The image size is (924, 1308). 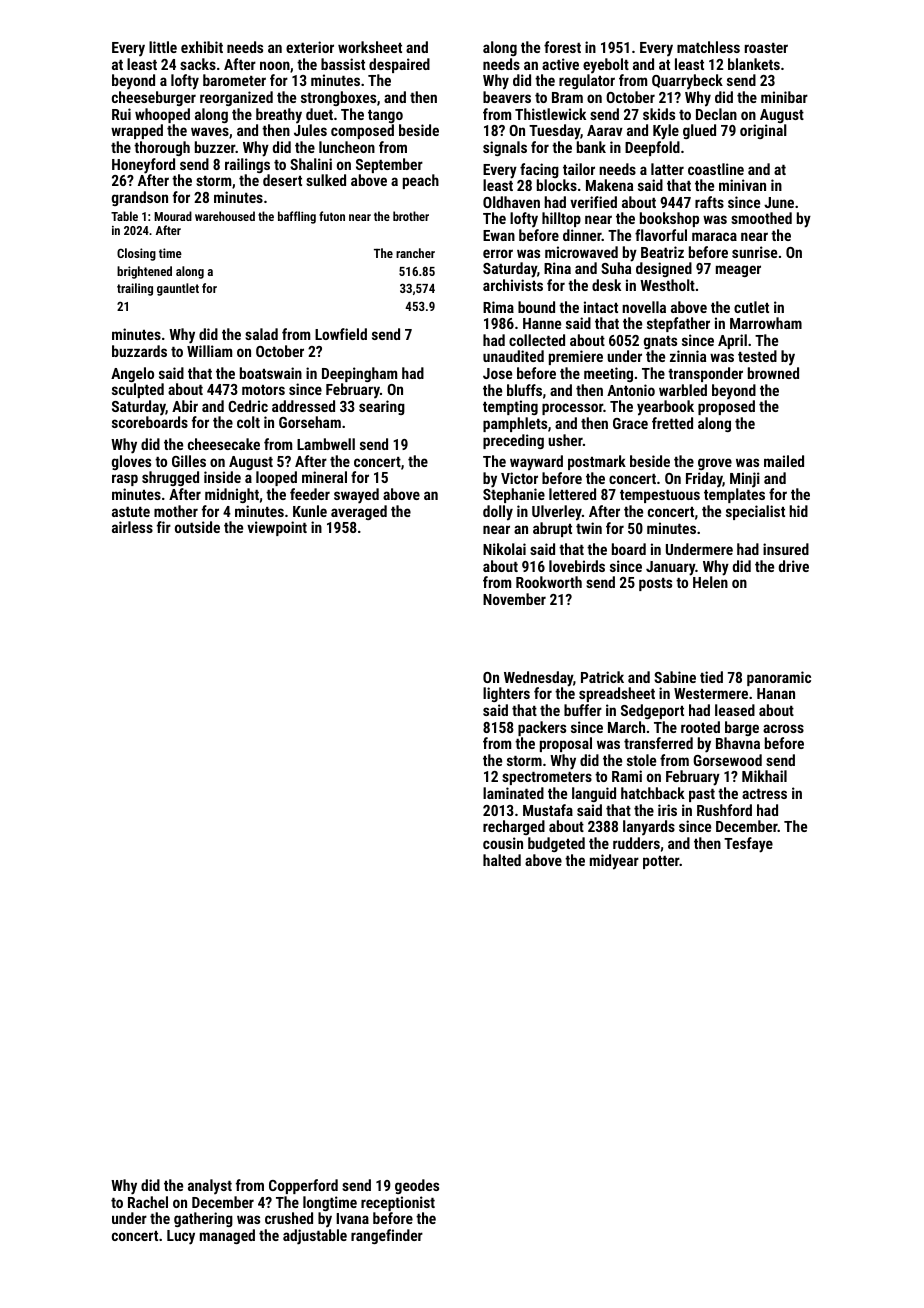 What do you see at coordinates (748, 845) in the document?
I see `Tesfaye` at bounding box center [748, 845].
